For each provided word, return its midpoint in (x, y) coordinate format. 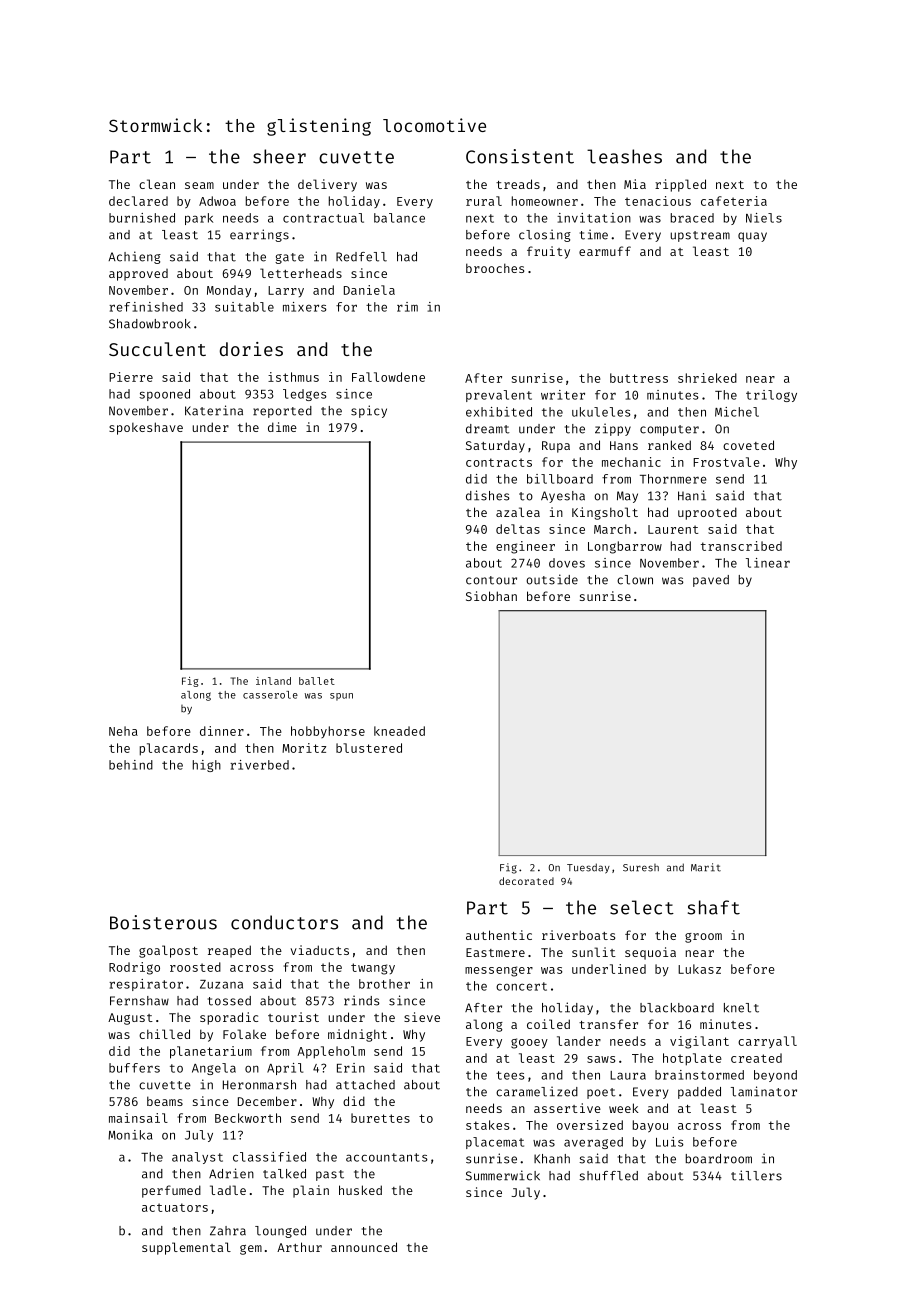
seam (199, 185)
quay (752, 237)
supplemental (186, 1248)
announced (364, 1247)
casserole (270, 695)
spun (341, 697)
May (627, 497)
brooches (495, 268)
